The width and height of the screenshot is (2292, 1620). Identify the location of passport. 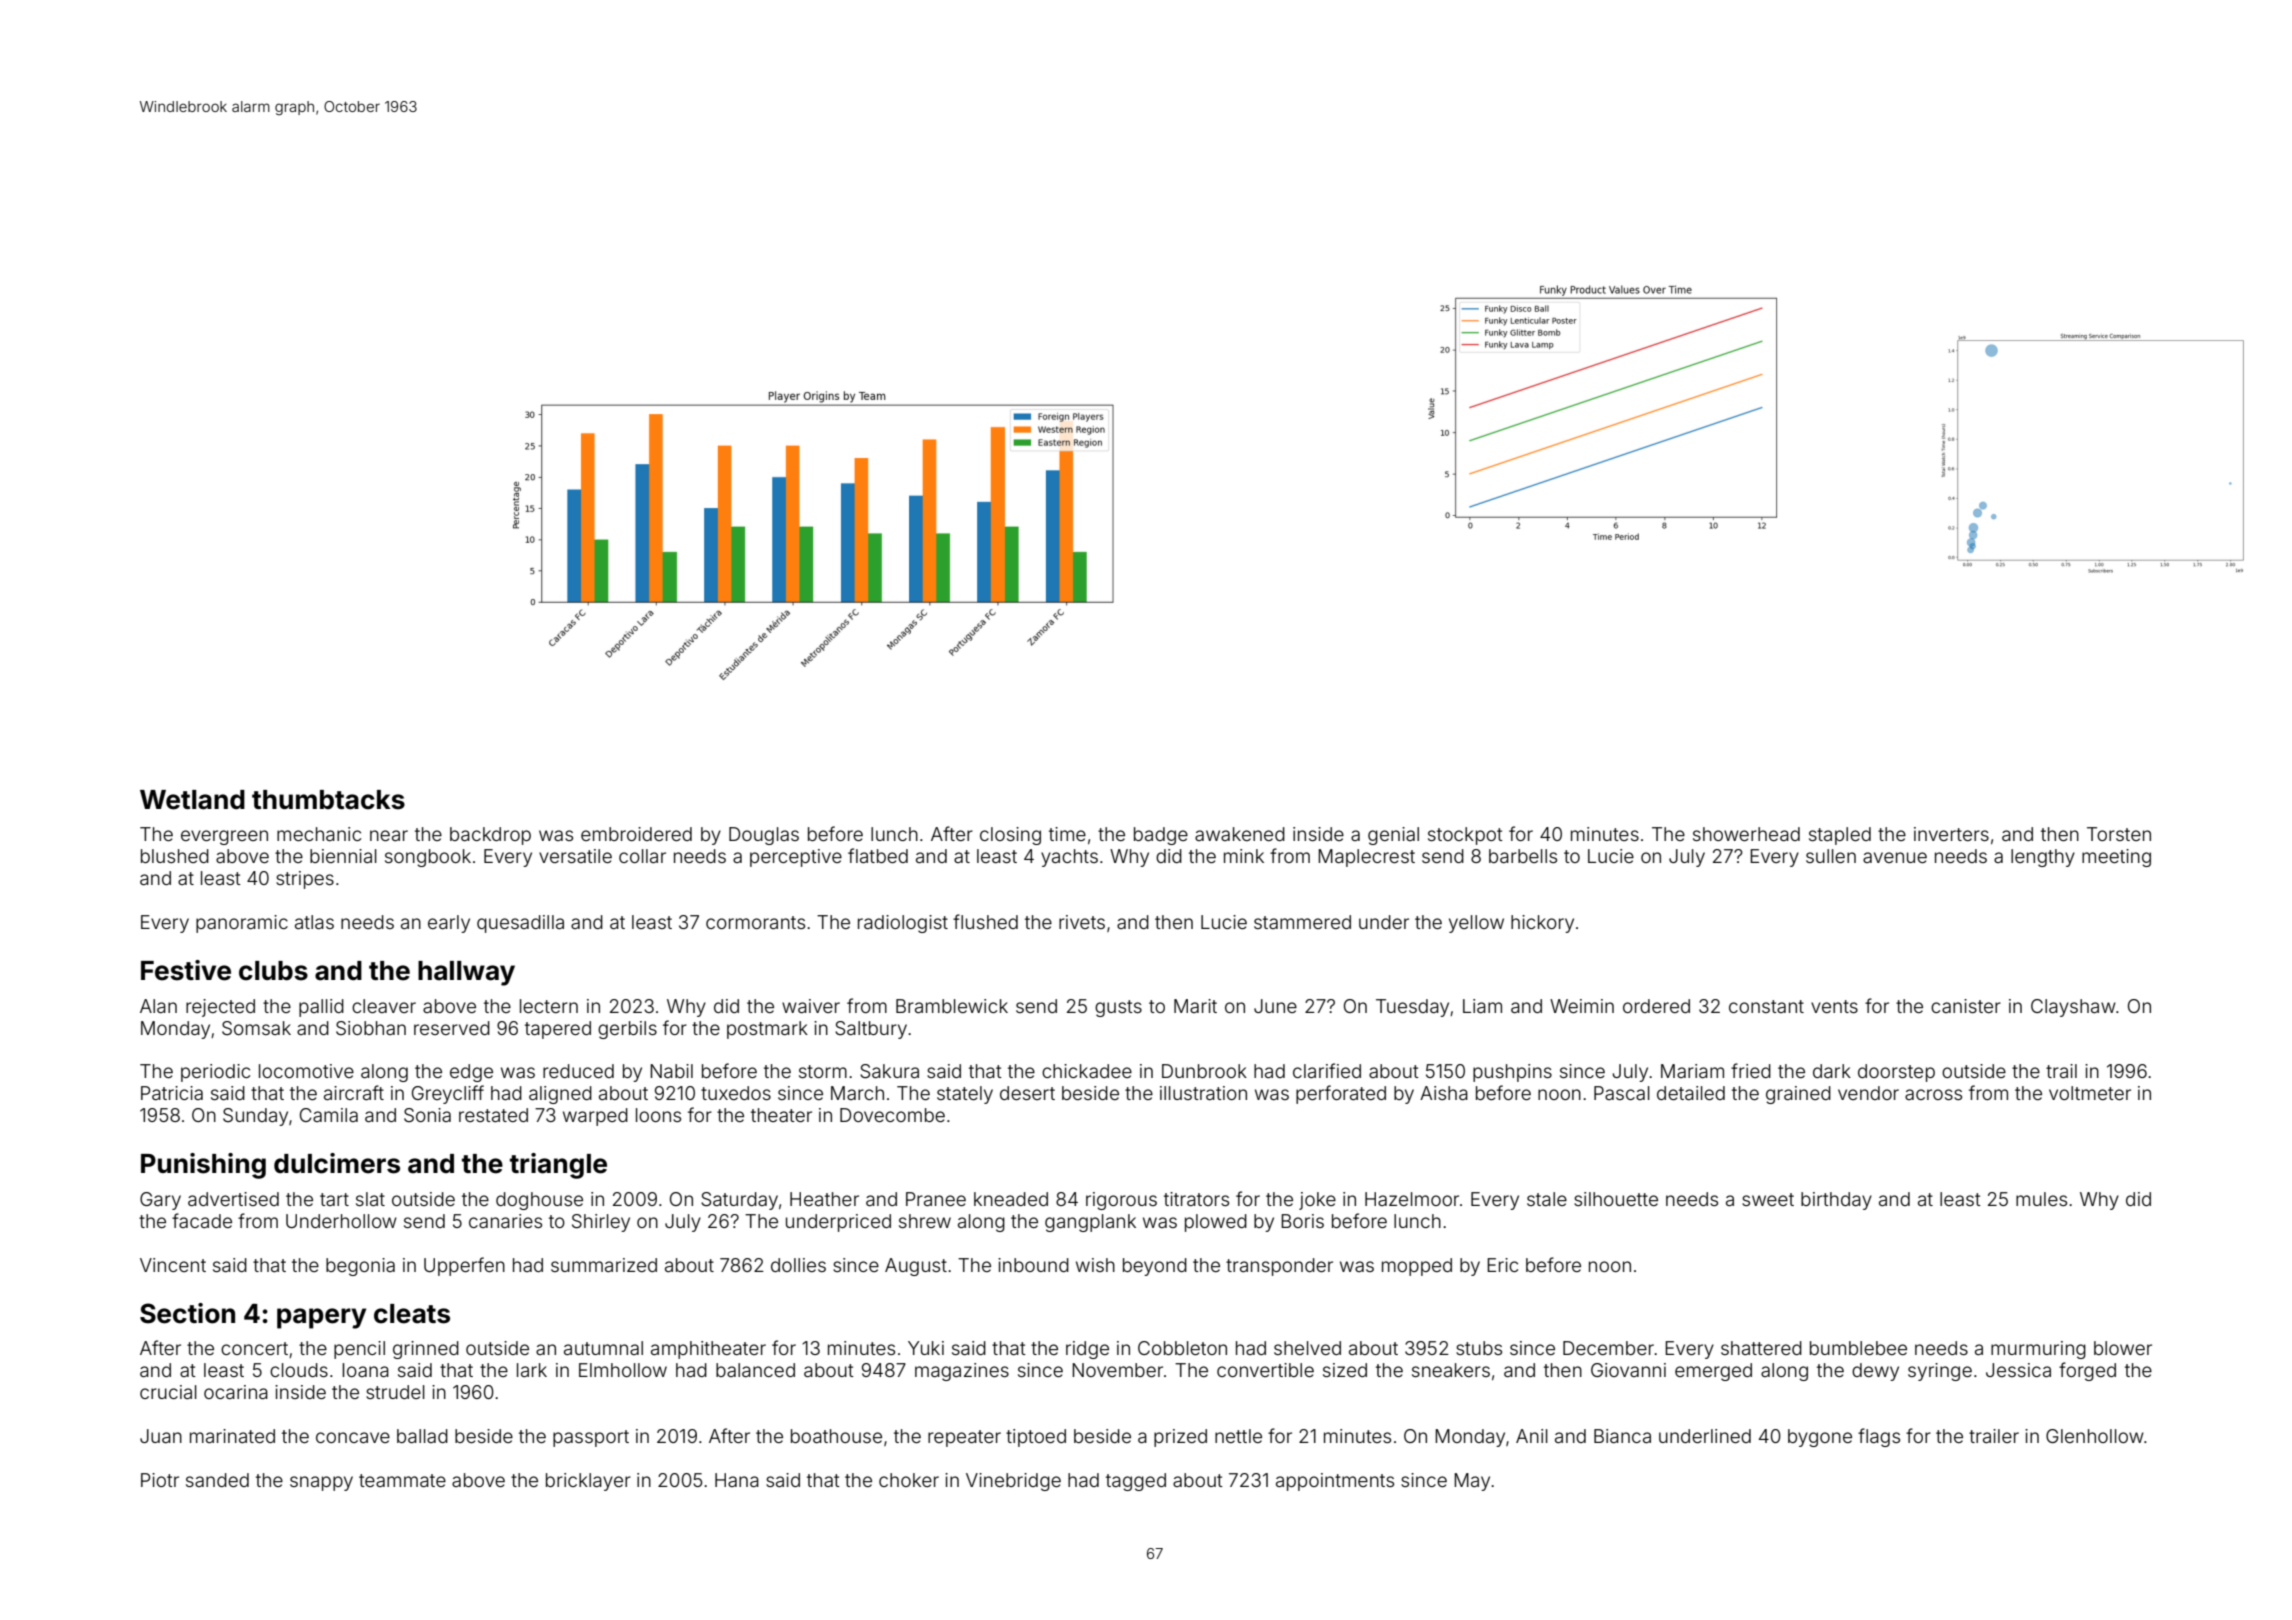
(591, 1438).
